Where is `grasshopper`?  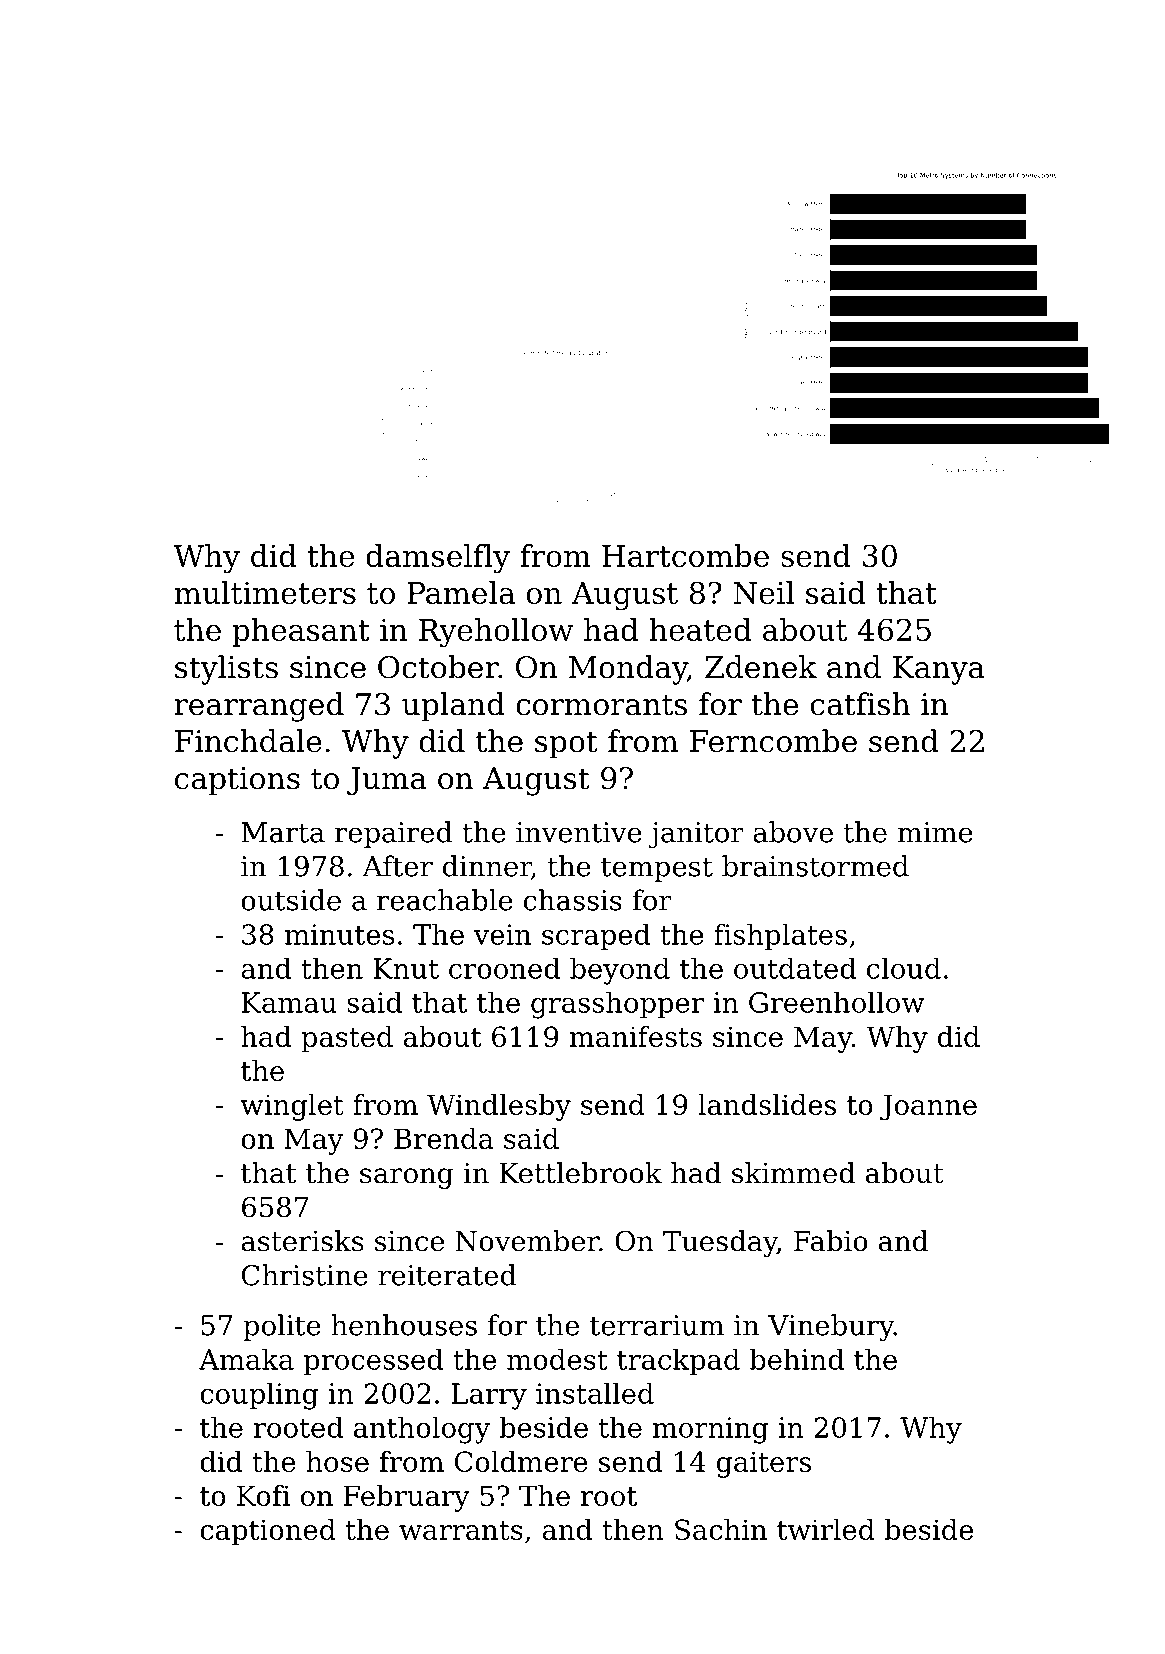 grasshopper is located at coordinates (617, 1005).
